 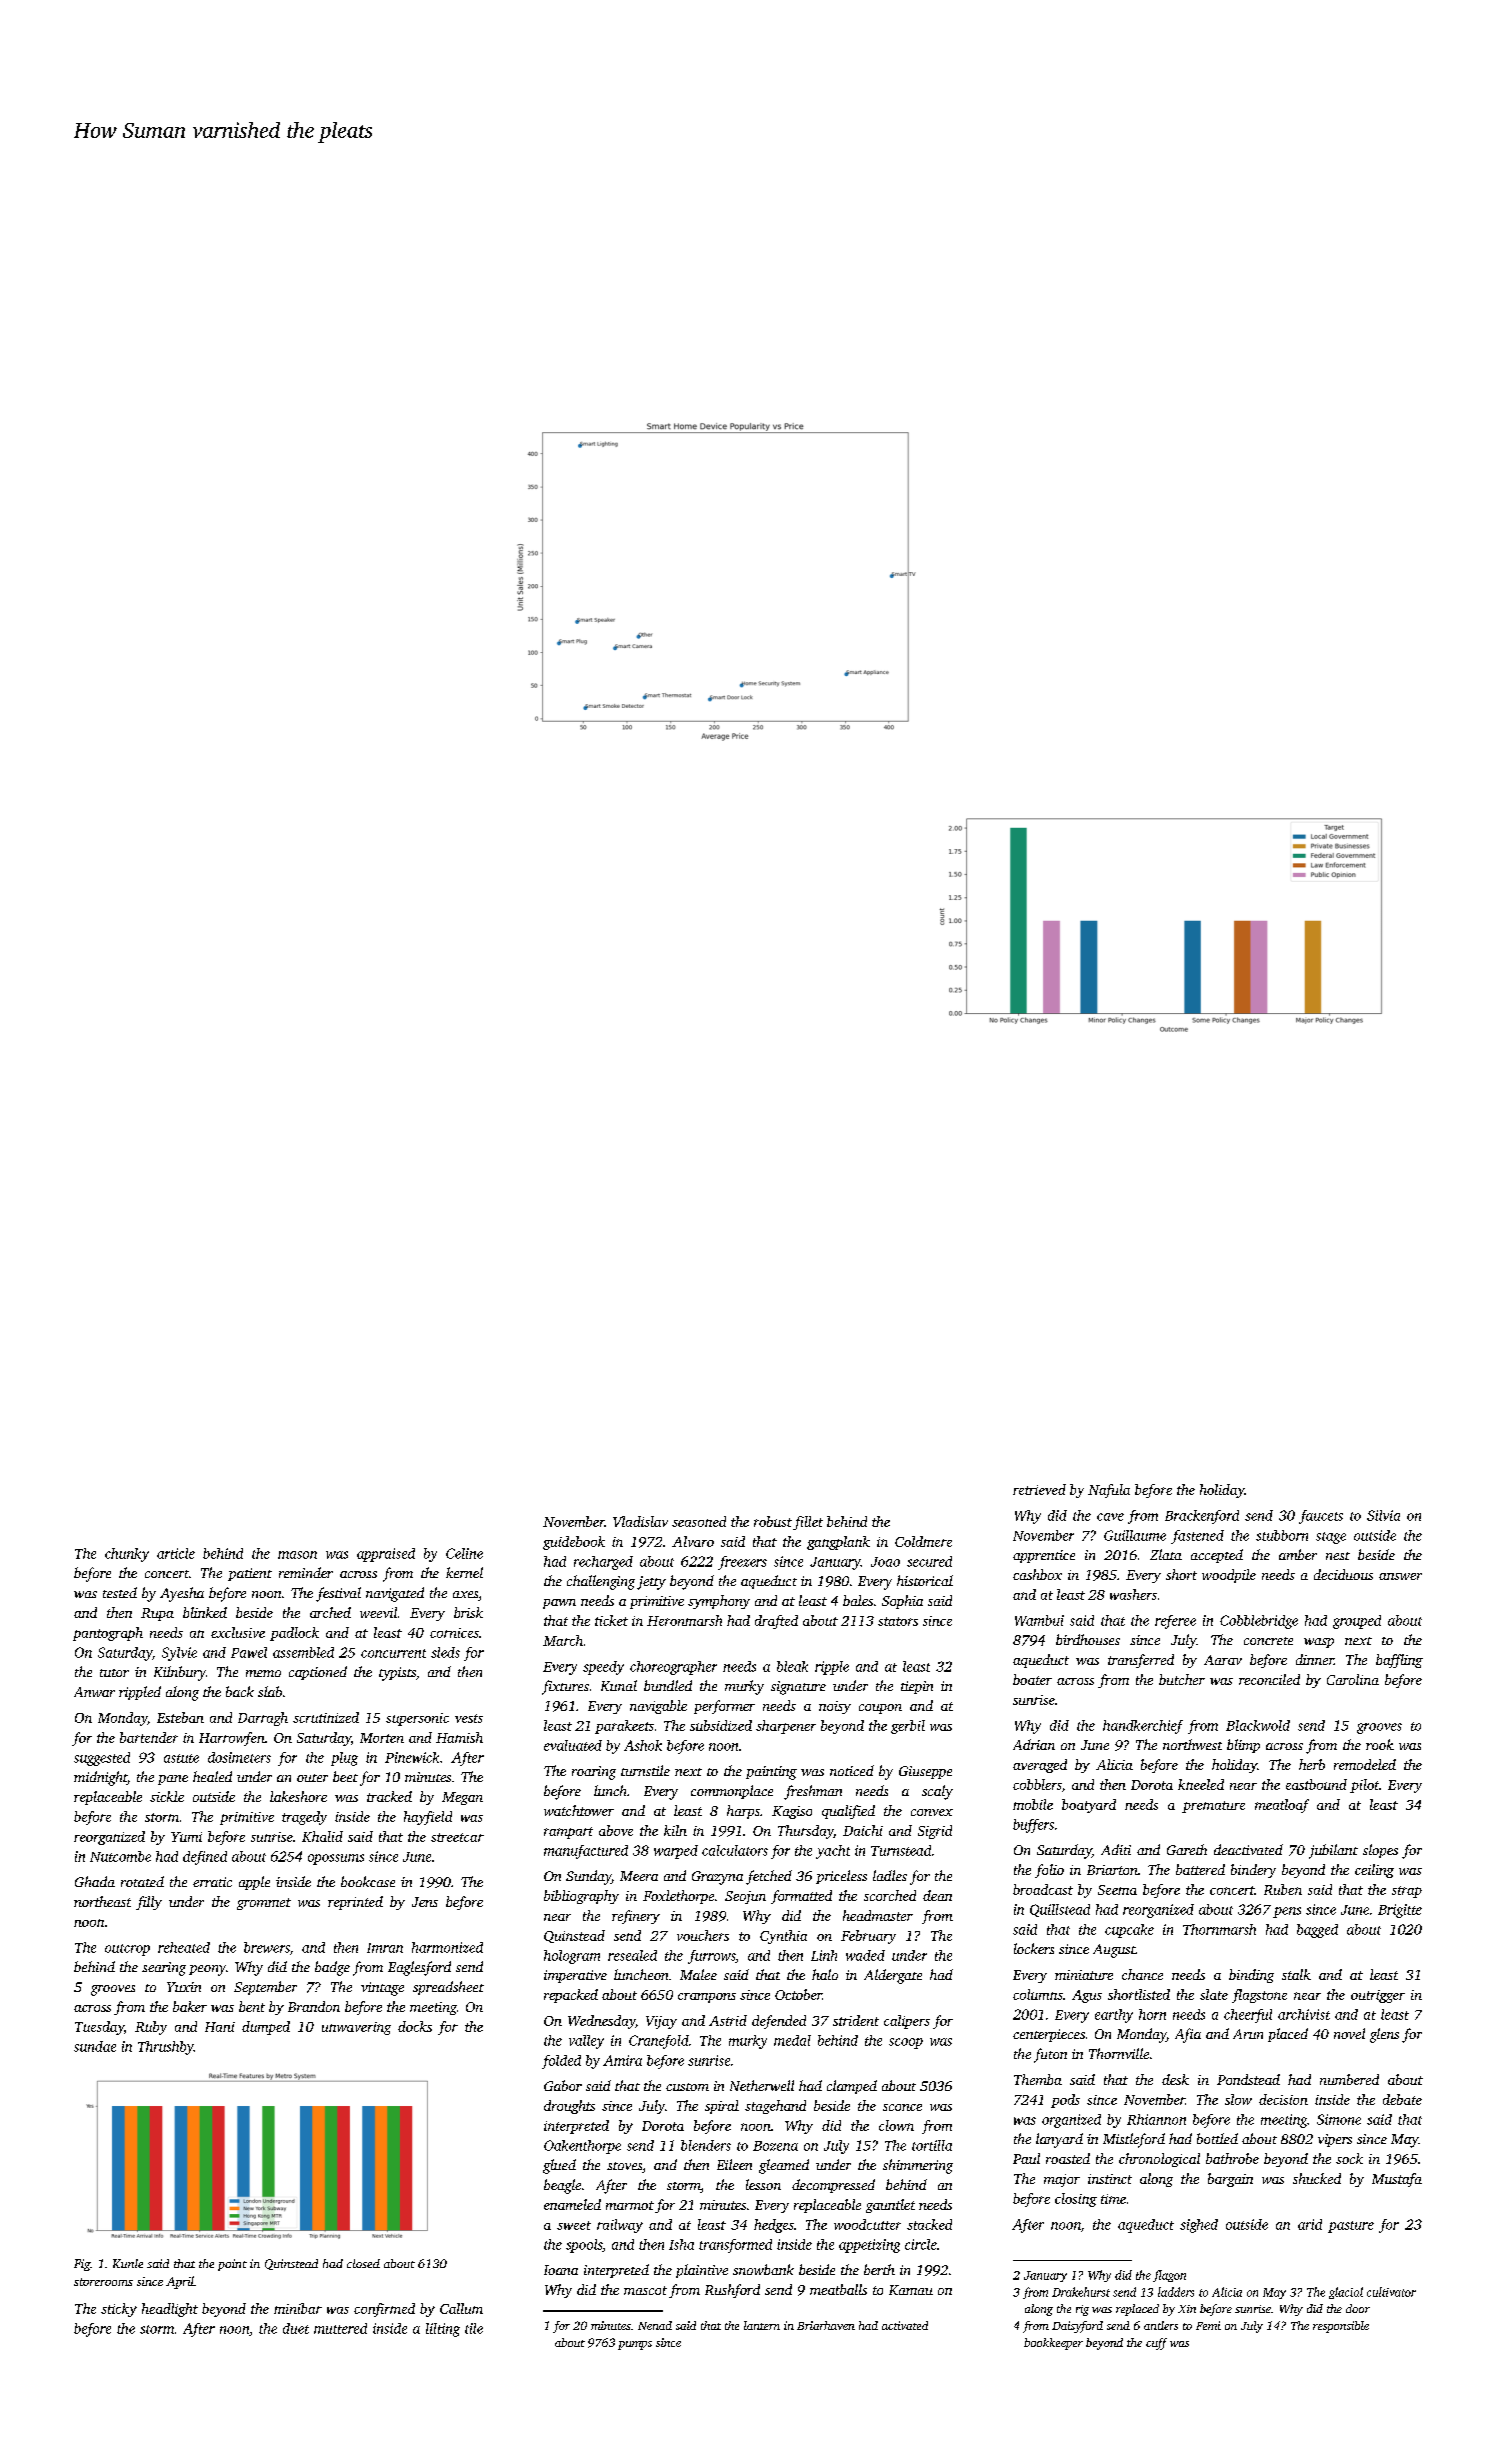 I want to click on choreographer, so click(x=673, y=1668).
